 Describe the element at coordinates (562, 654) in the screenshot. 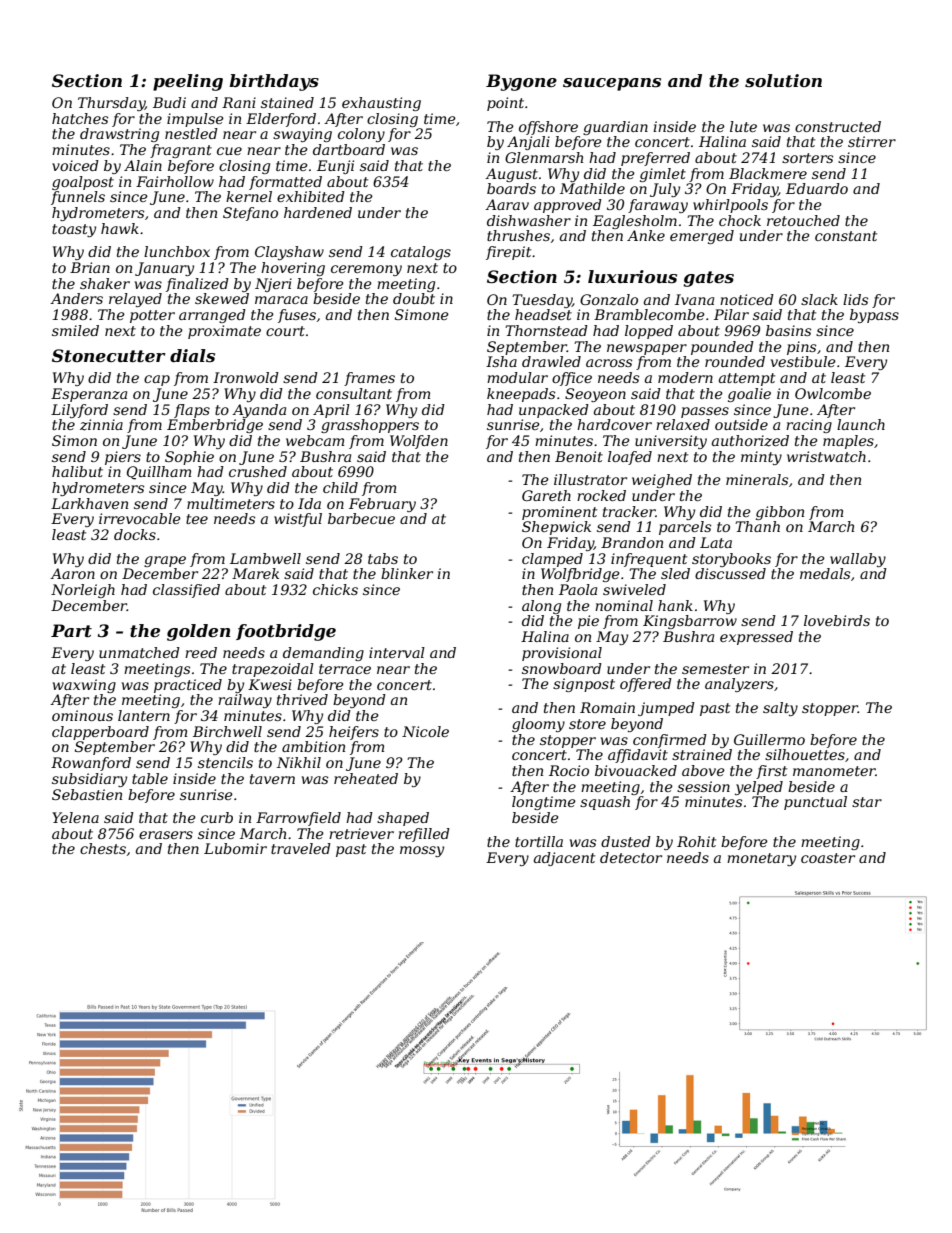

I see `provisional` at that location.
